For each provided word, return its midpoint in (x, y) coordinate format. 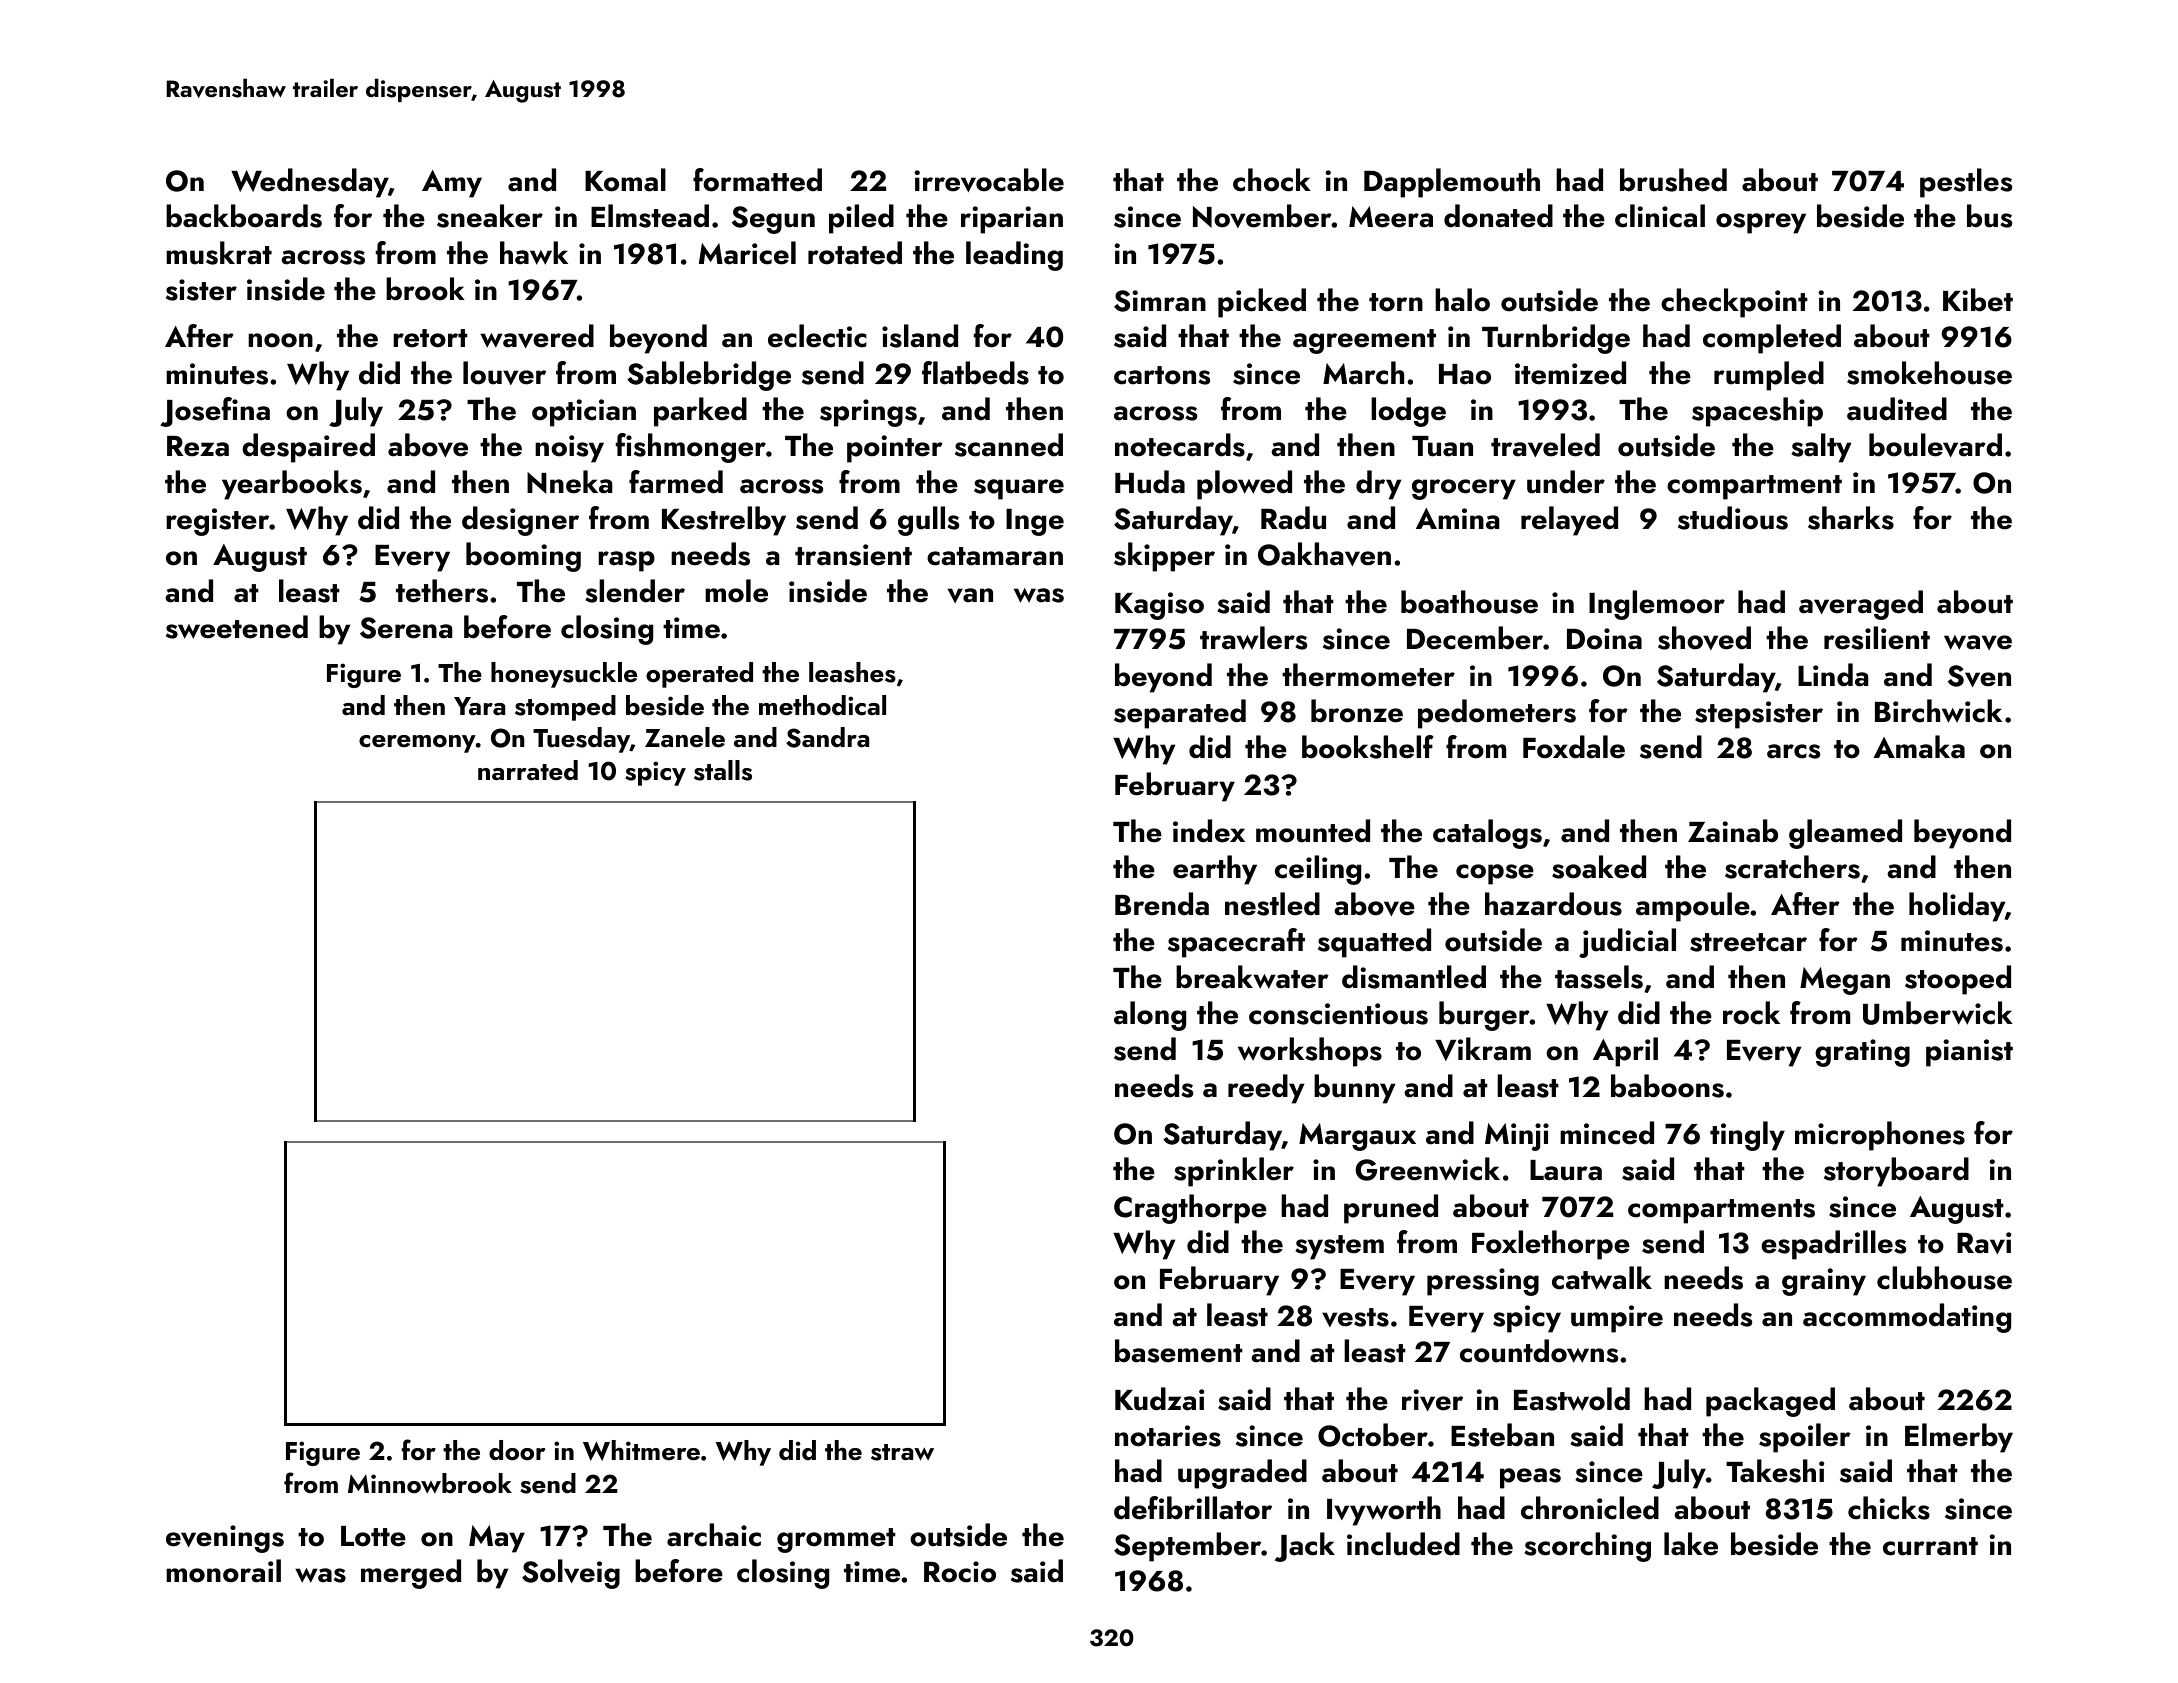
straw (902, 1452)
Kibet (1978, 300)
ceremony (417, 744)
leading (1014, 256)
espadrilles (1833, 1245)
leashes (852, 672)
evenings (225, 1539)
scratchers (1792, 867)
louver (504, 373)
